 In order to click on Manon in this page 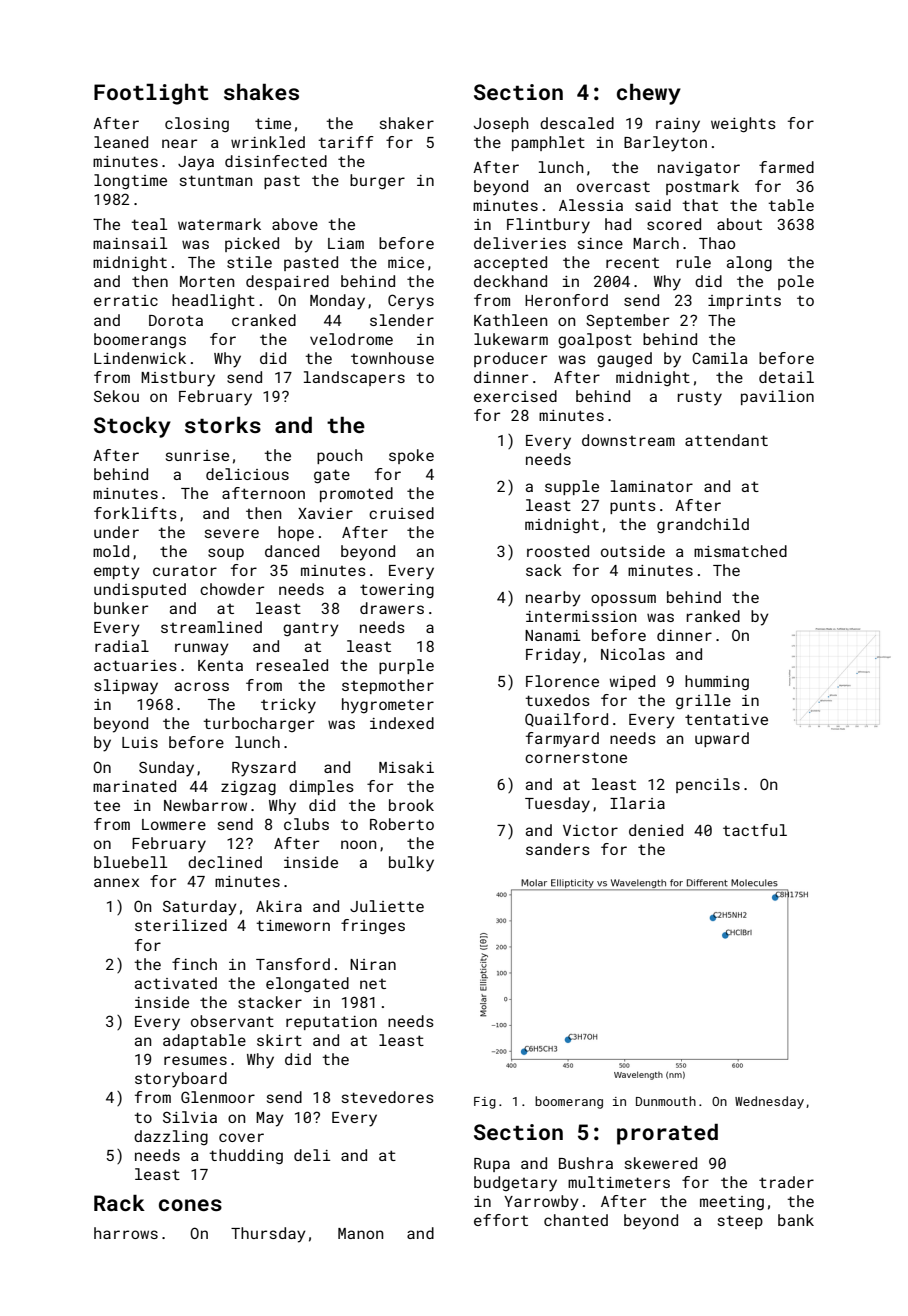, I will do `click(360, 1233)`.
